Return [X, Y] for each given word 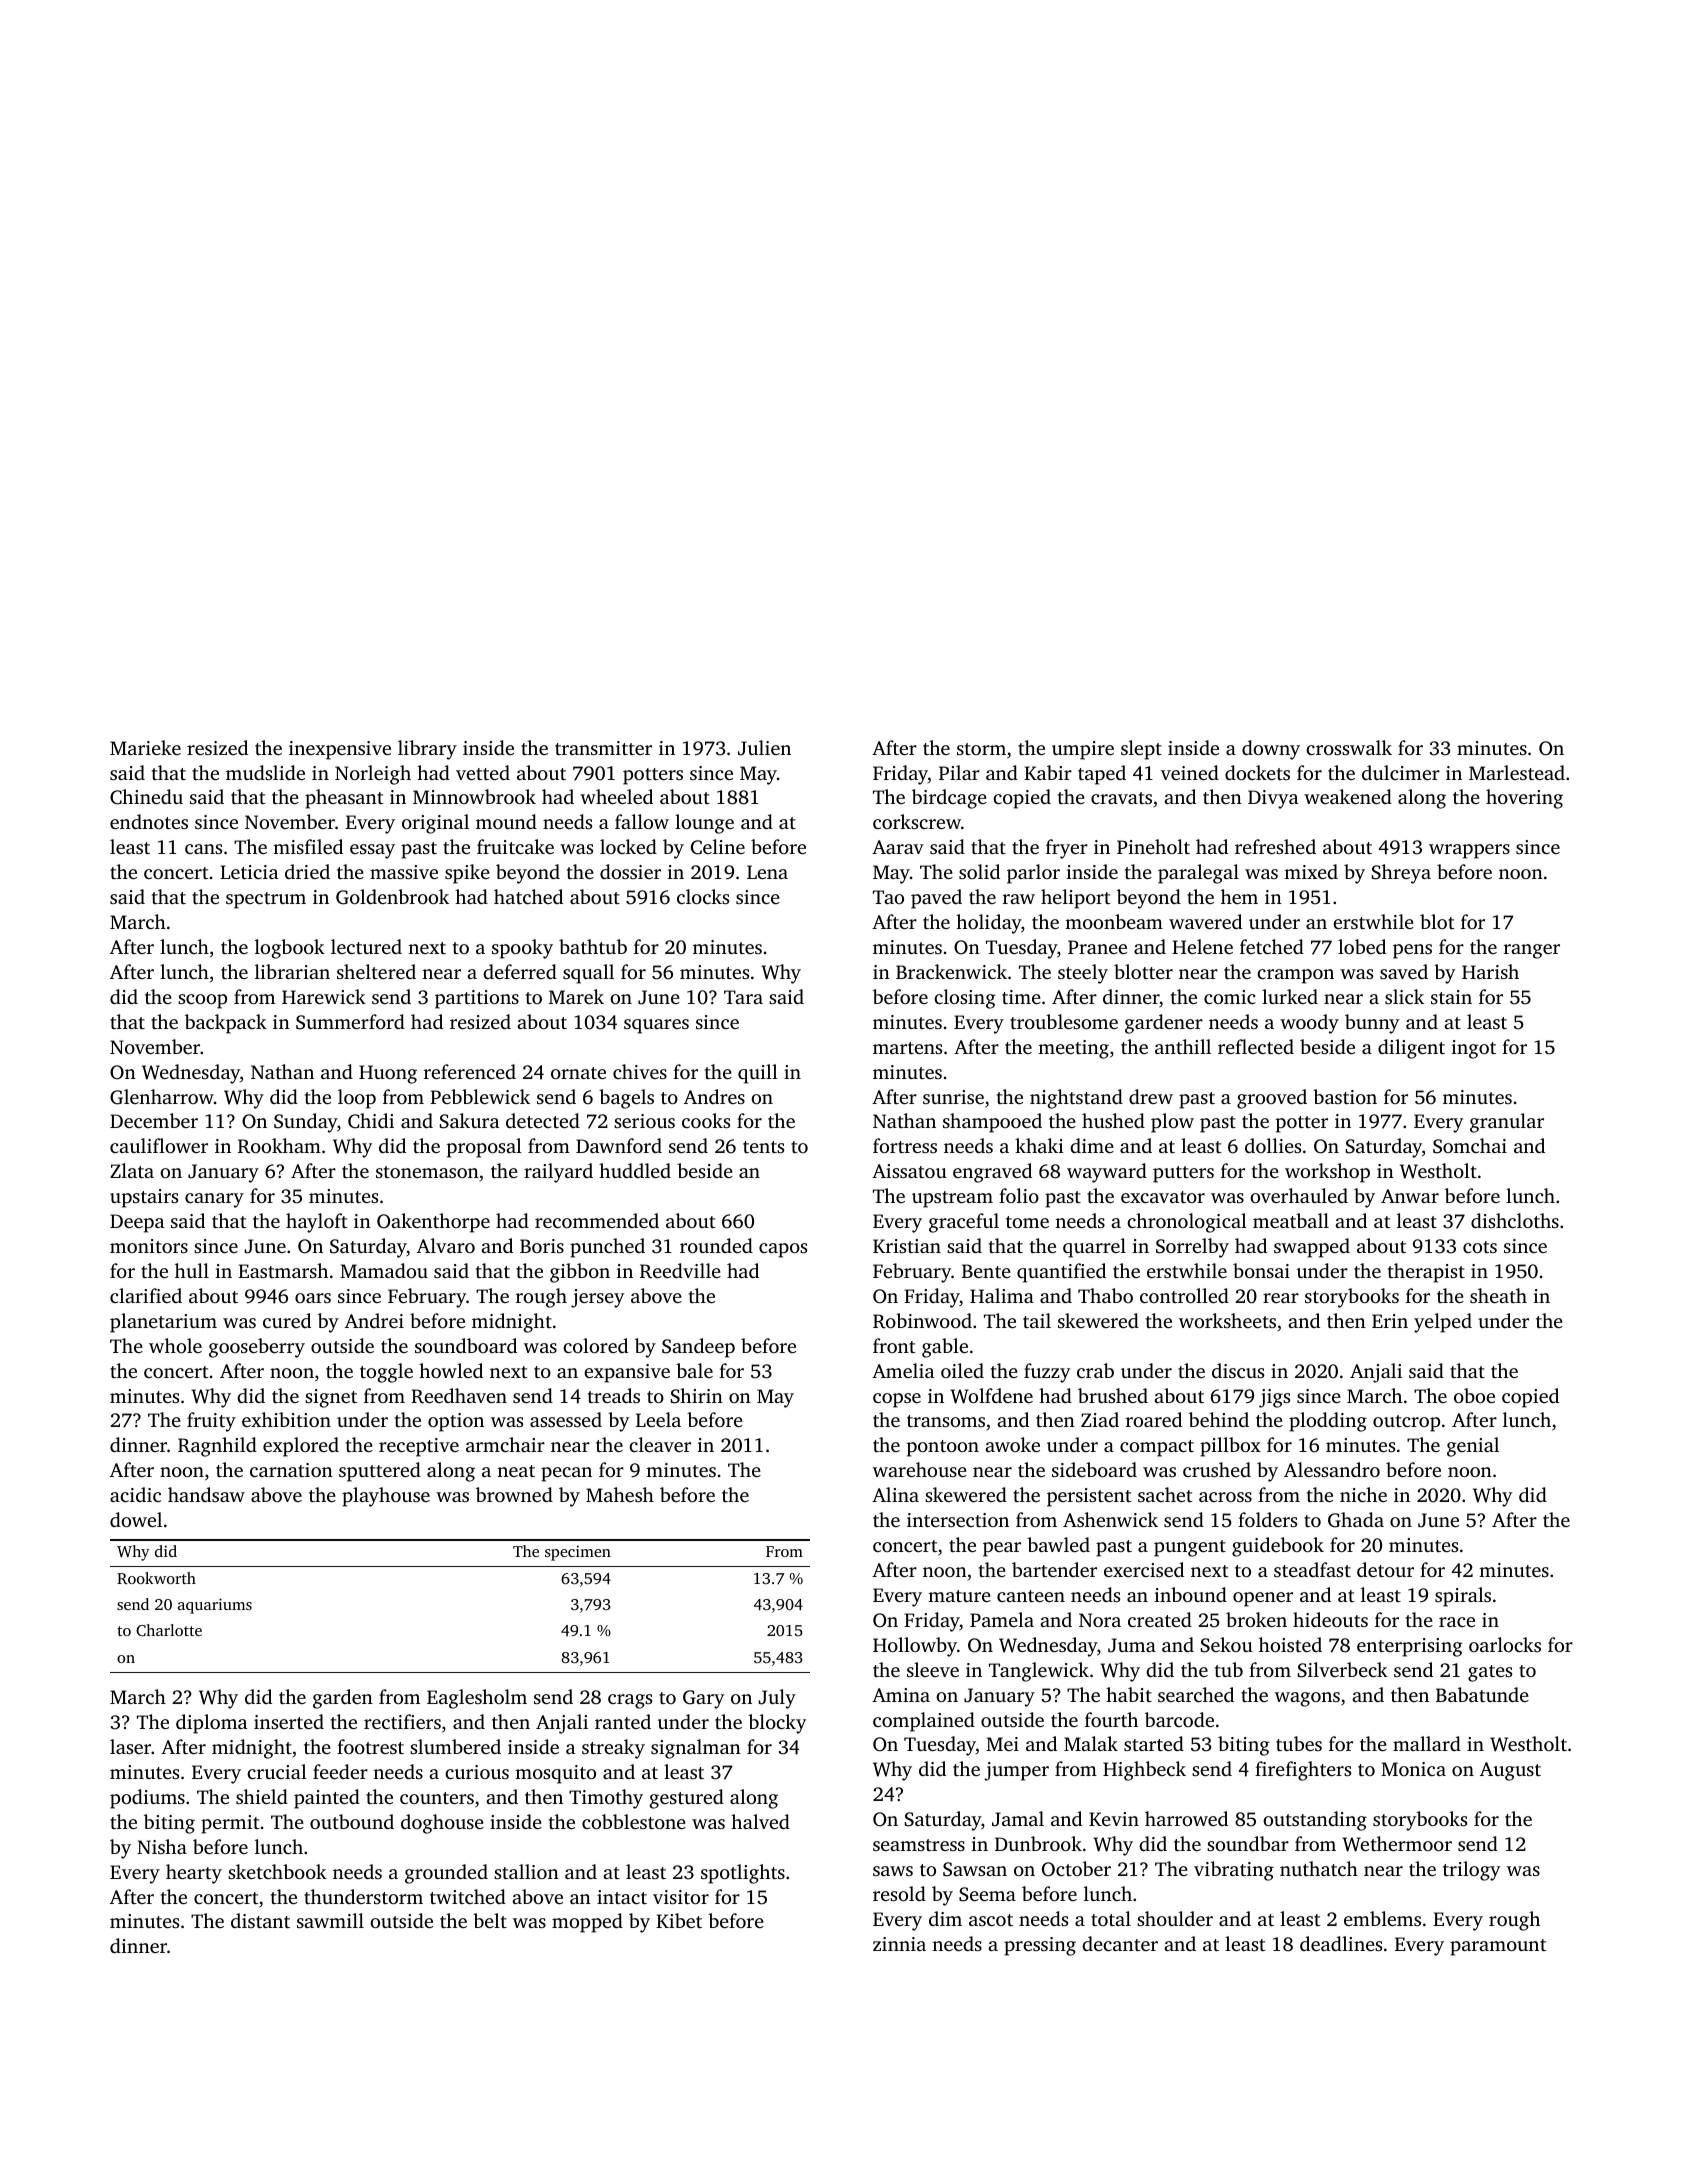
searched [1196, 1694]
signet [331, 1398]
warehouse [920, 1469]
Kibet [679, 1920]
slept [1141, 750]
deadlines [1341, 1943]
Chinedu [146, 797]
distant [260, 1920]
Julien [764, 748]
